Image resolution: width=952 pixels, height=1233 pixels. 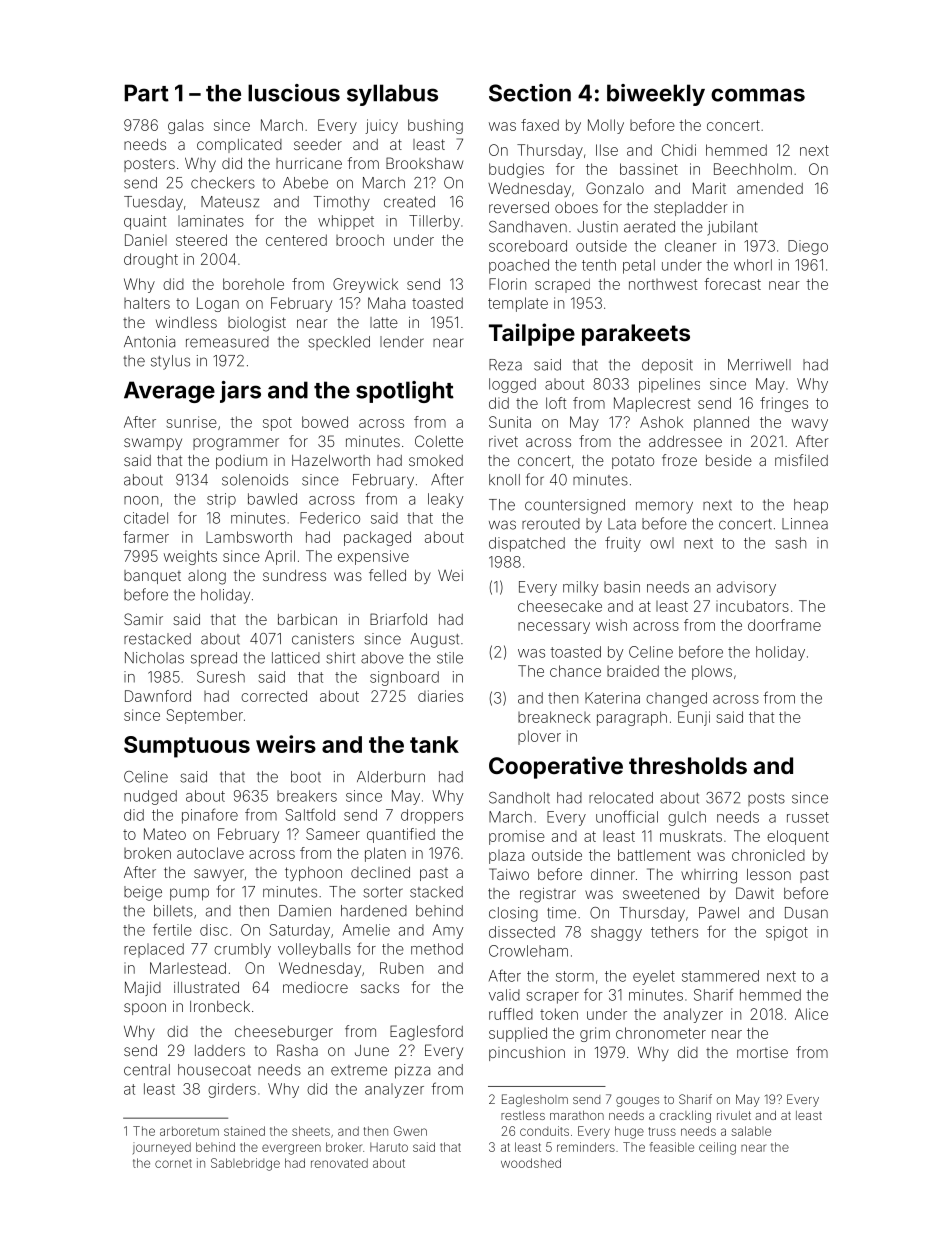 I want to click on commas, so click(x=758, y=95).
